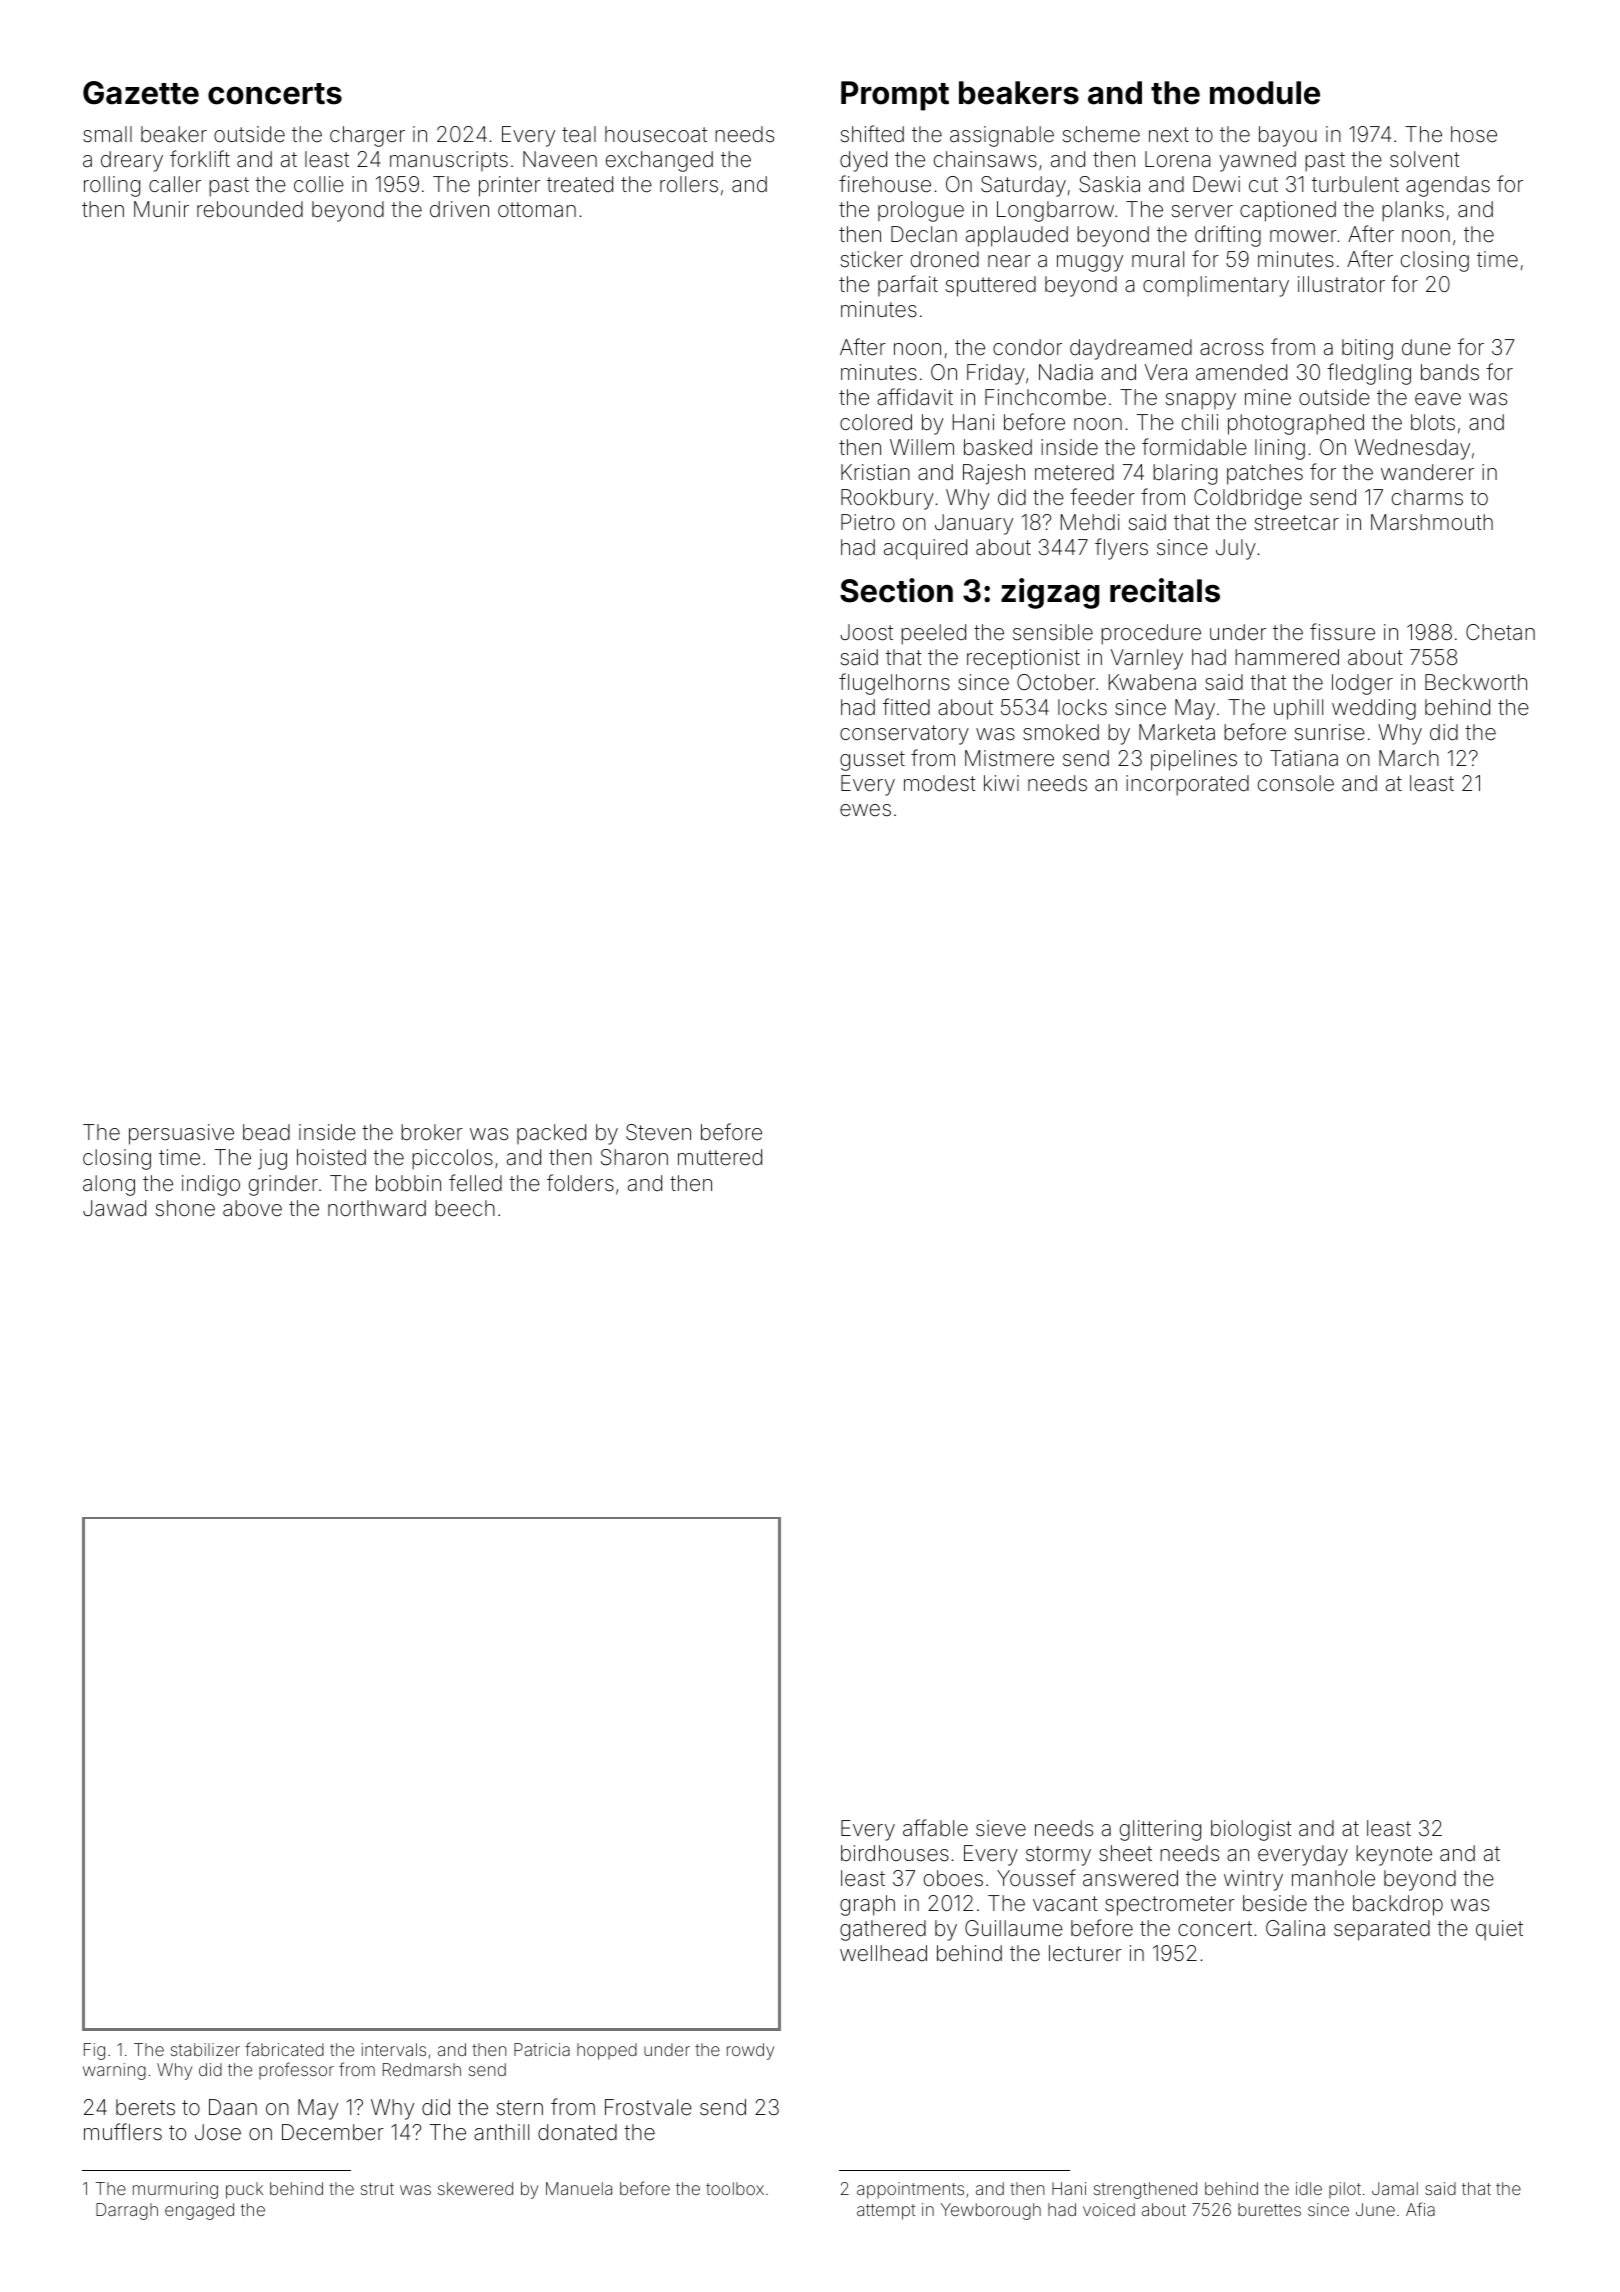  What do you see at coordinates (1474, 134) in the image?
I see `hose` at bounding box center [1474, 134].
